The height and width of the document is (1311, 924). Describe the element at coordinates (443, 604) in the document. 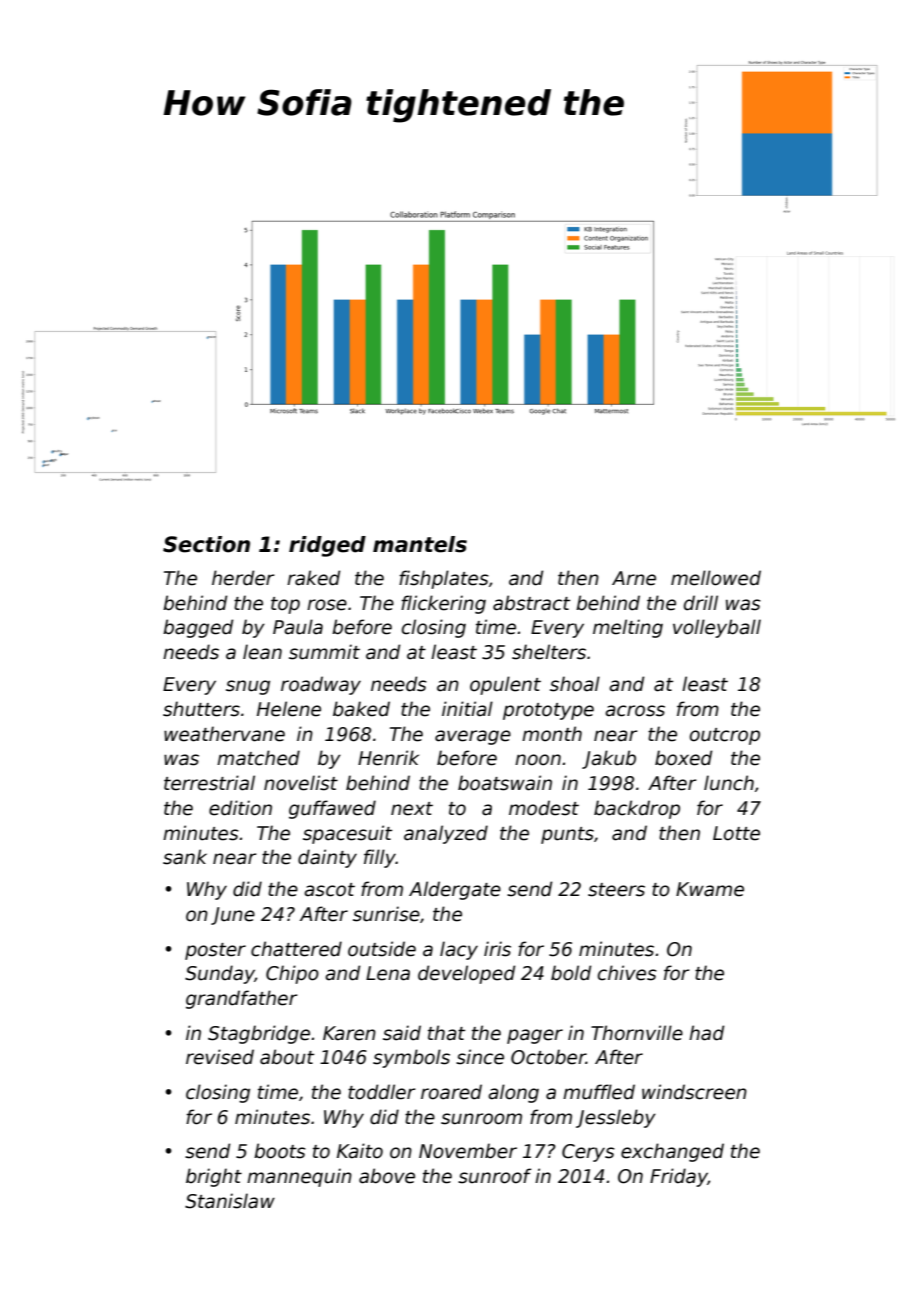

I see `flickering` at that location.
